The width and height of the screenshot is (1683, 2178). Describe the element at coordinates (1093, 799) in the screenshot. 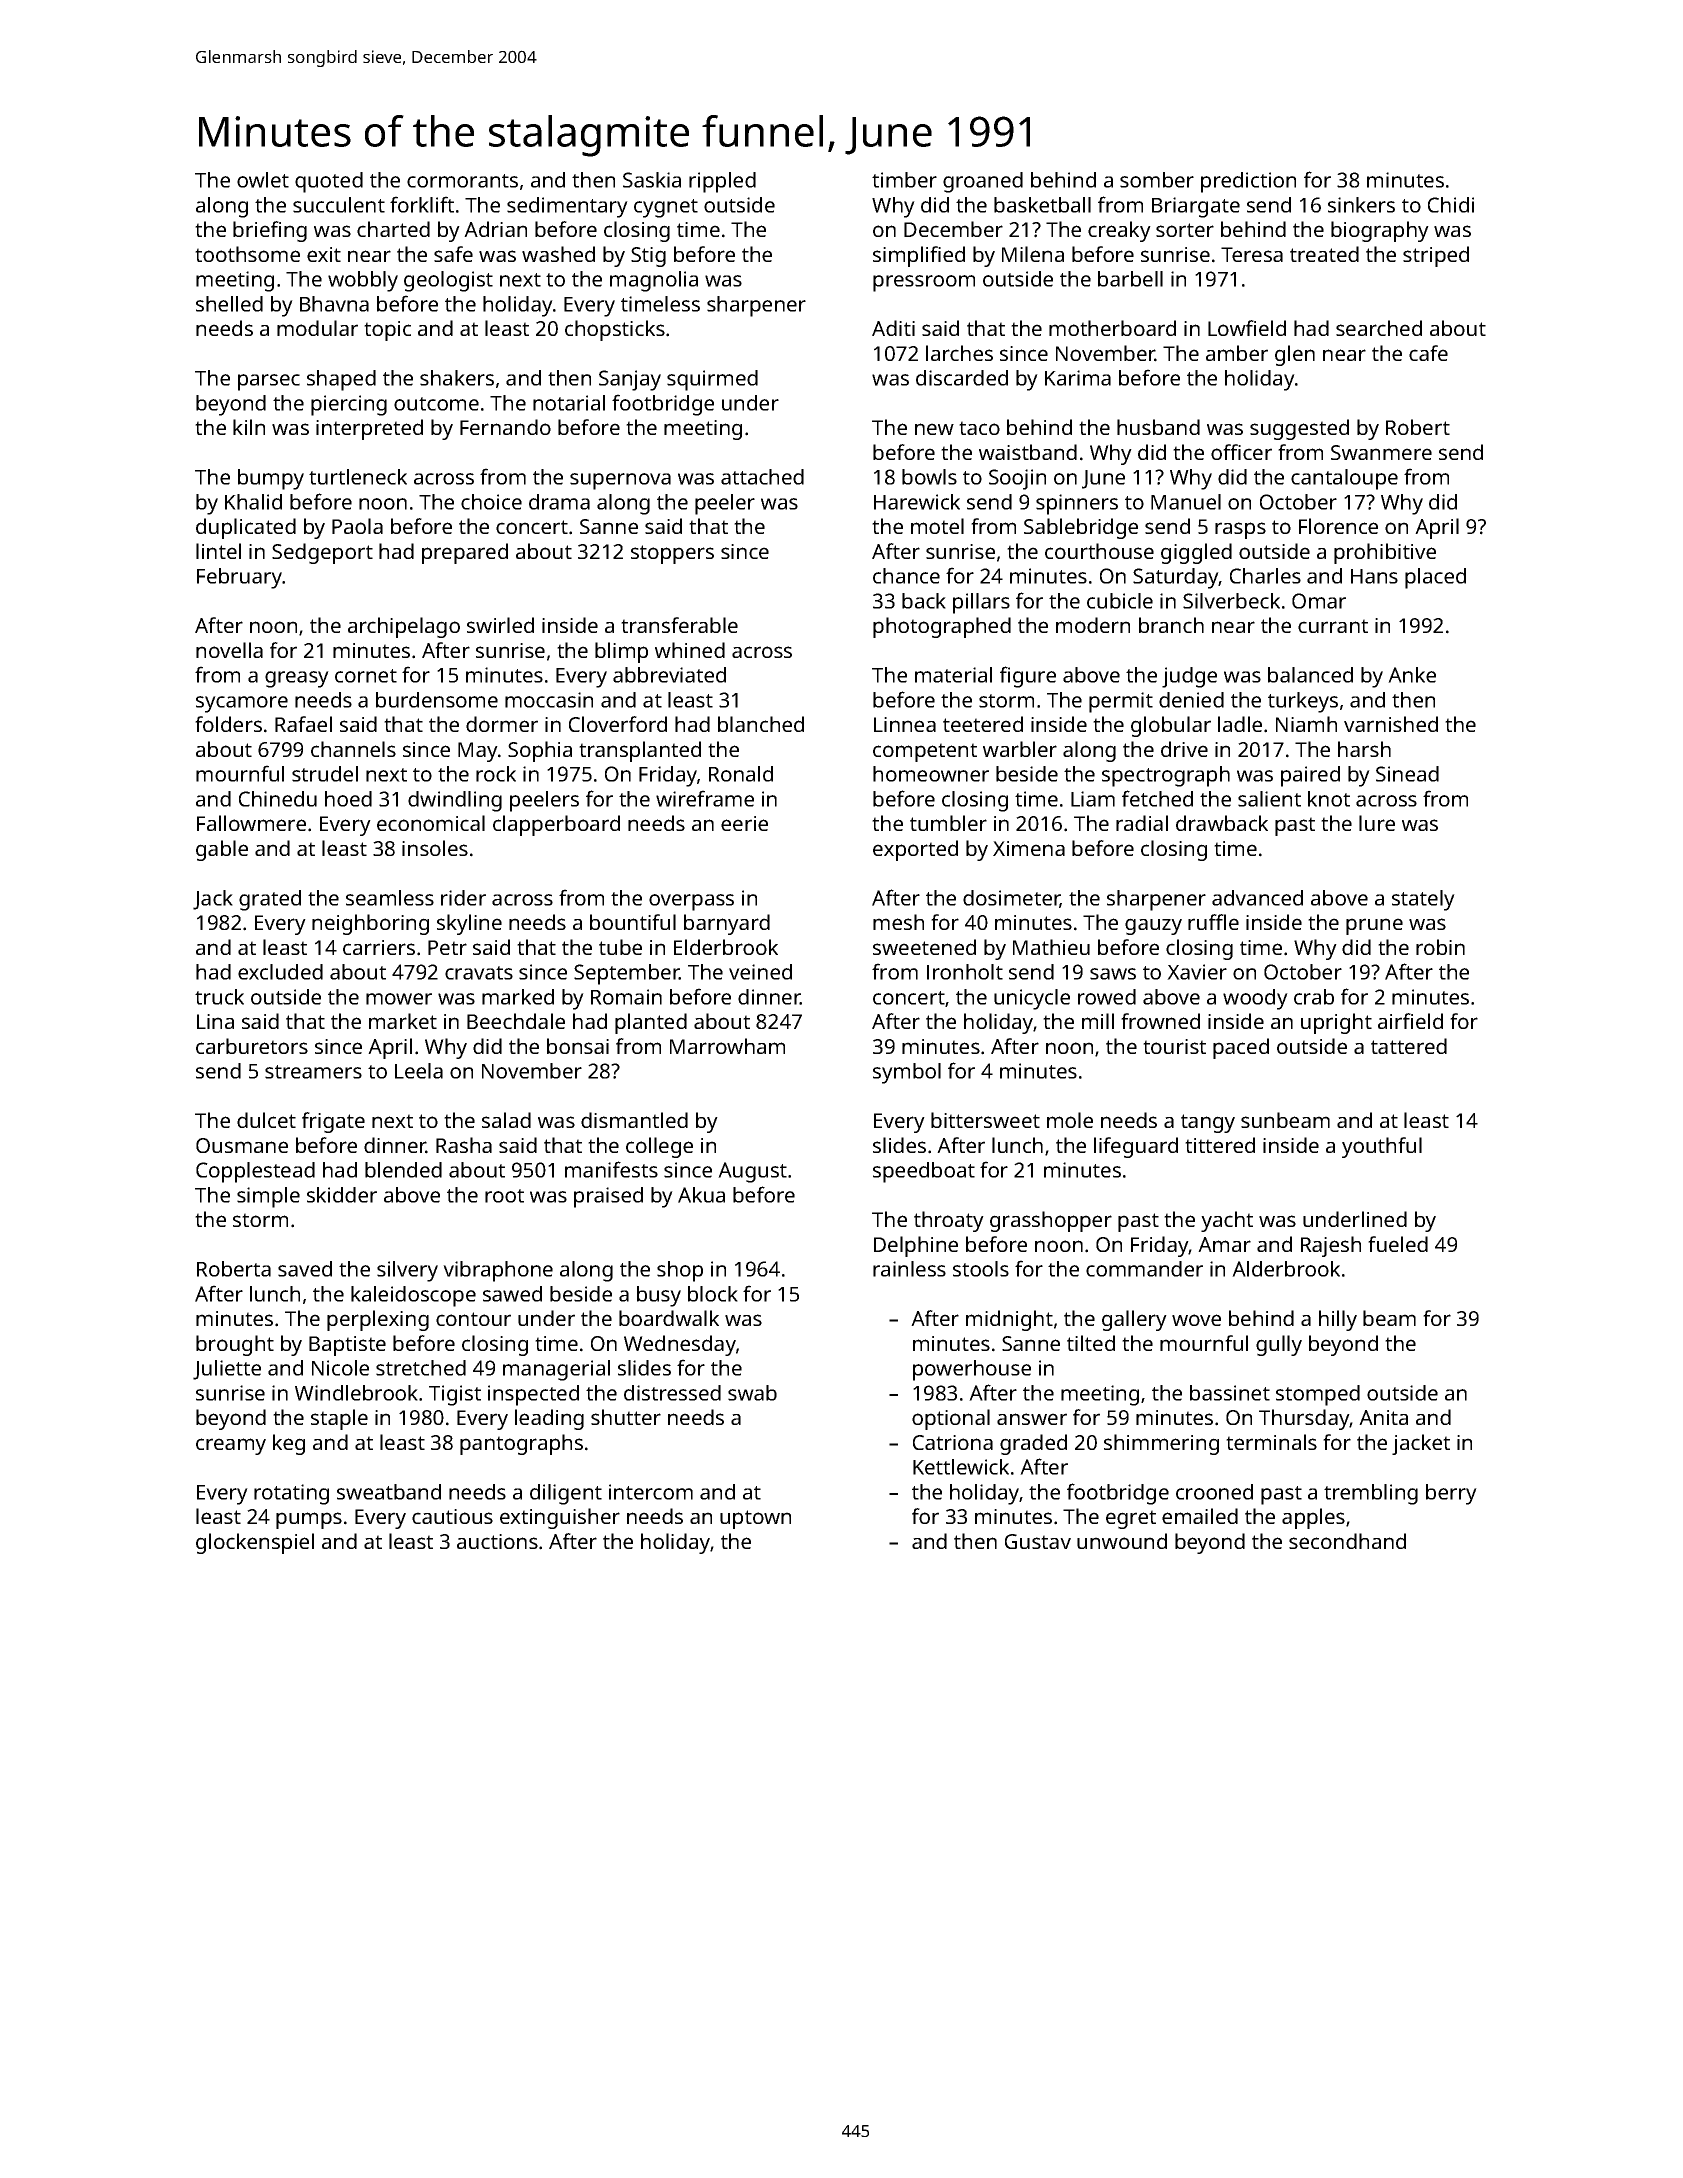

I see `Liam` at that location.
